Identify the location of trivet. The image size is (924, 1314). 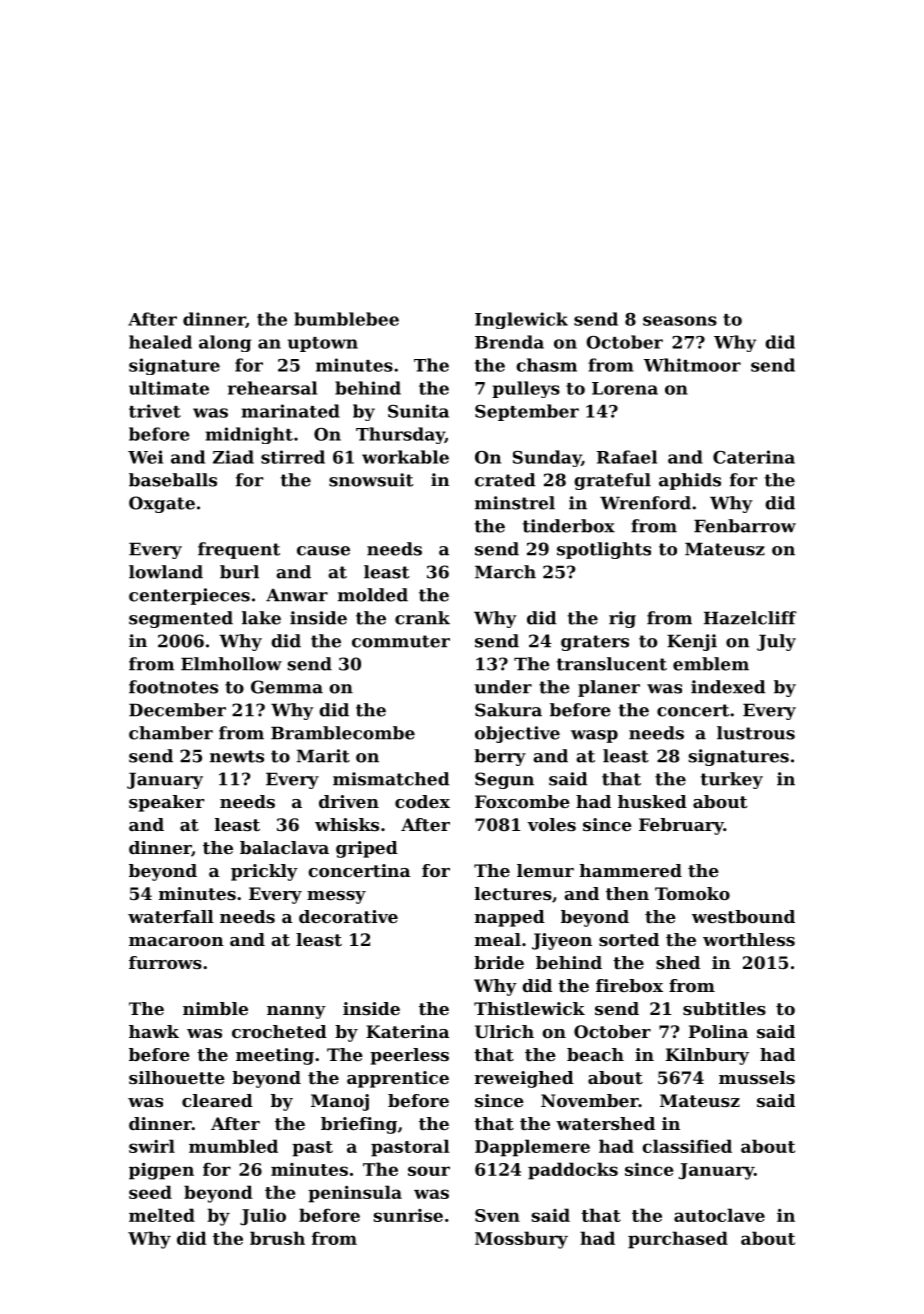
(155, 411).
